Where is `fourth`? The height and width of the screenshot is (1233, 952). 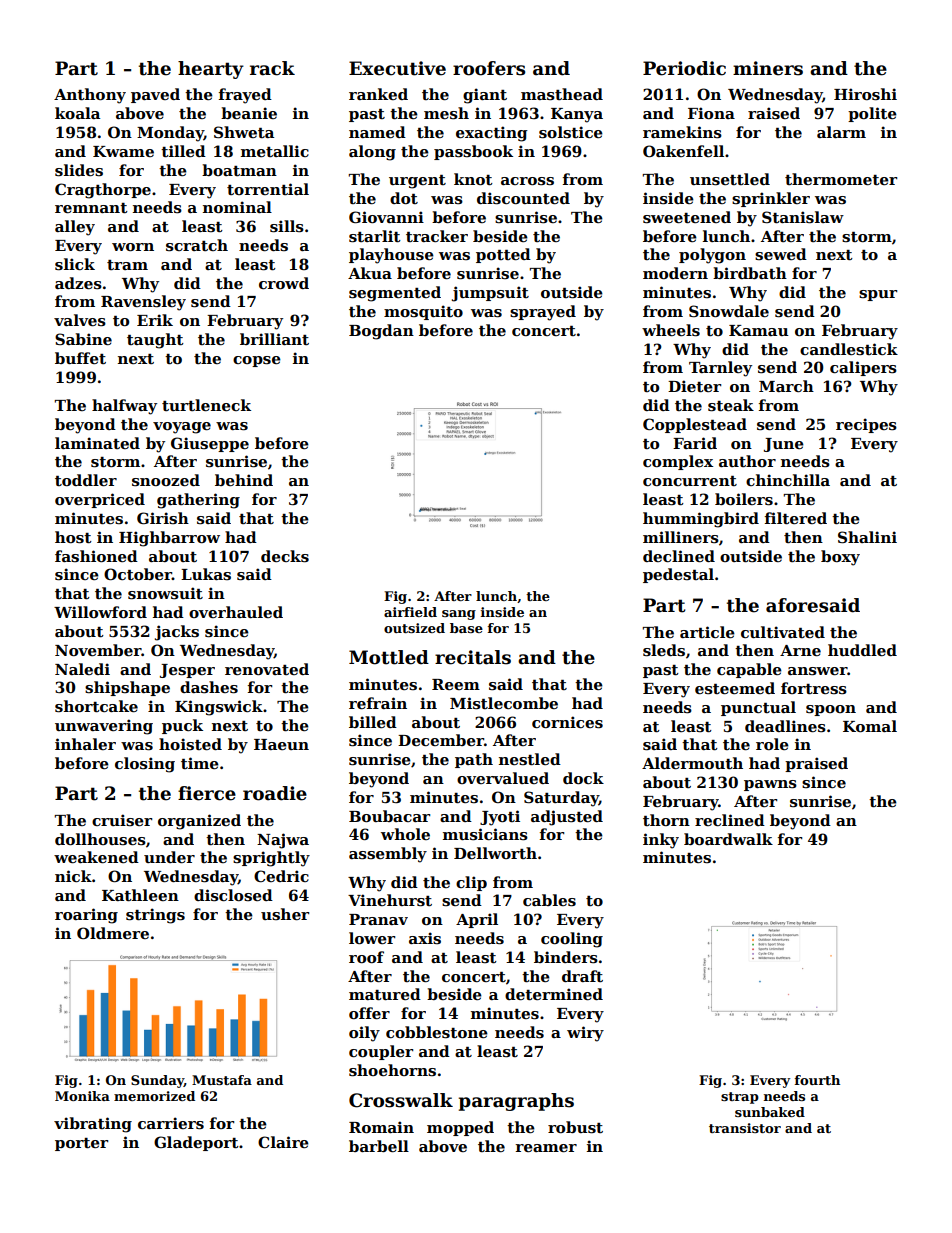
fourth is located at coordinates (817, 1080).
